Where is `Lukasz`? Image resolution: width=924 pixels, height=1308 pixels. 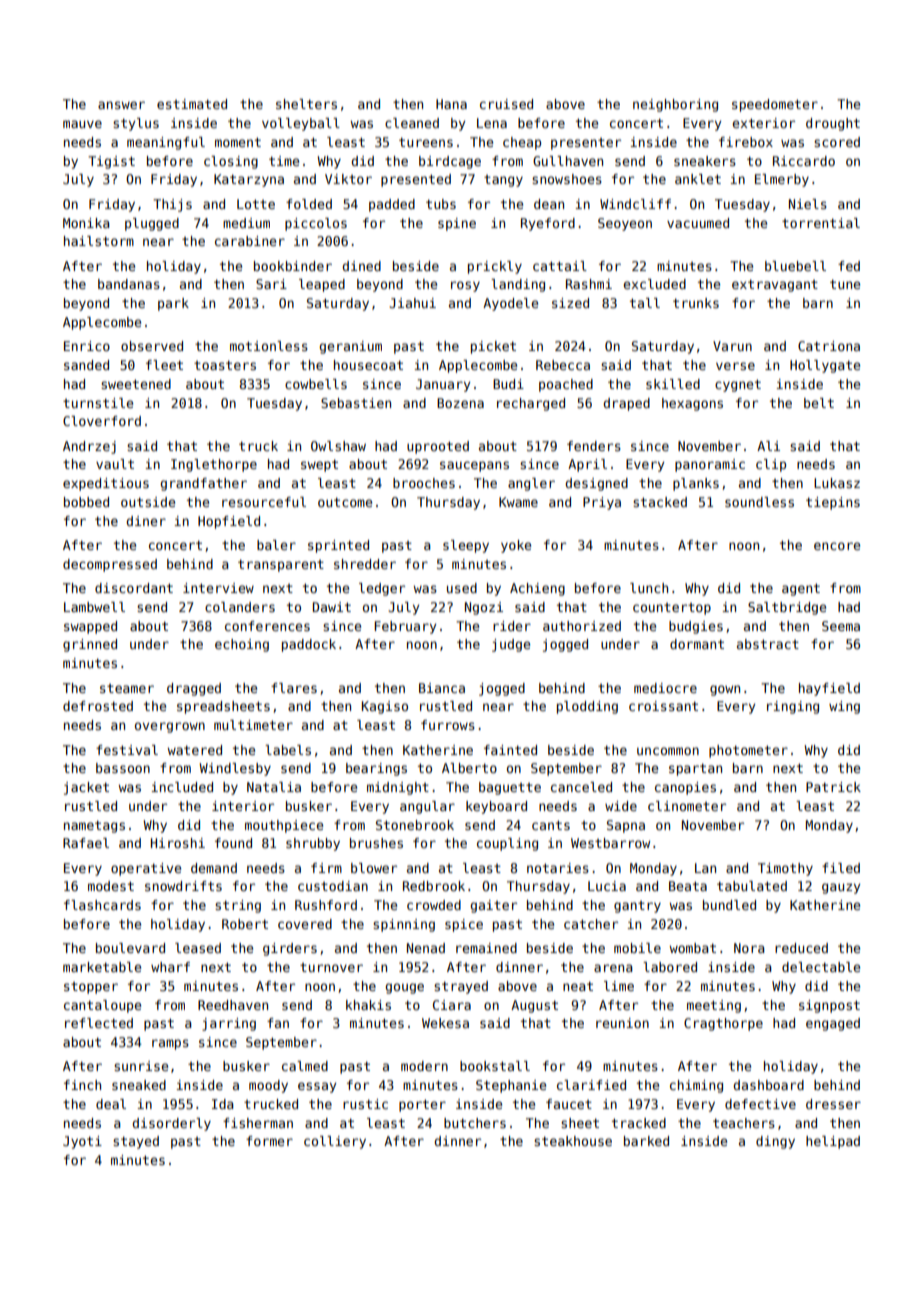
Lukasz is located at coordinates (837, 483).
